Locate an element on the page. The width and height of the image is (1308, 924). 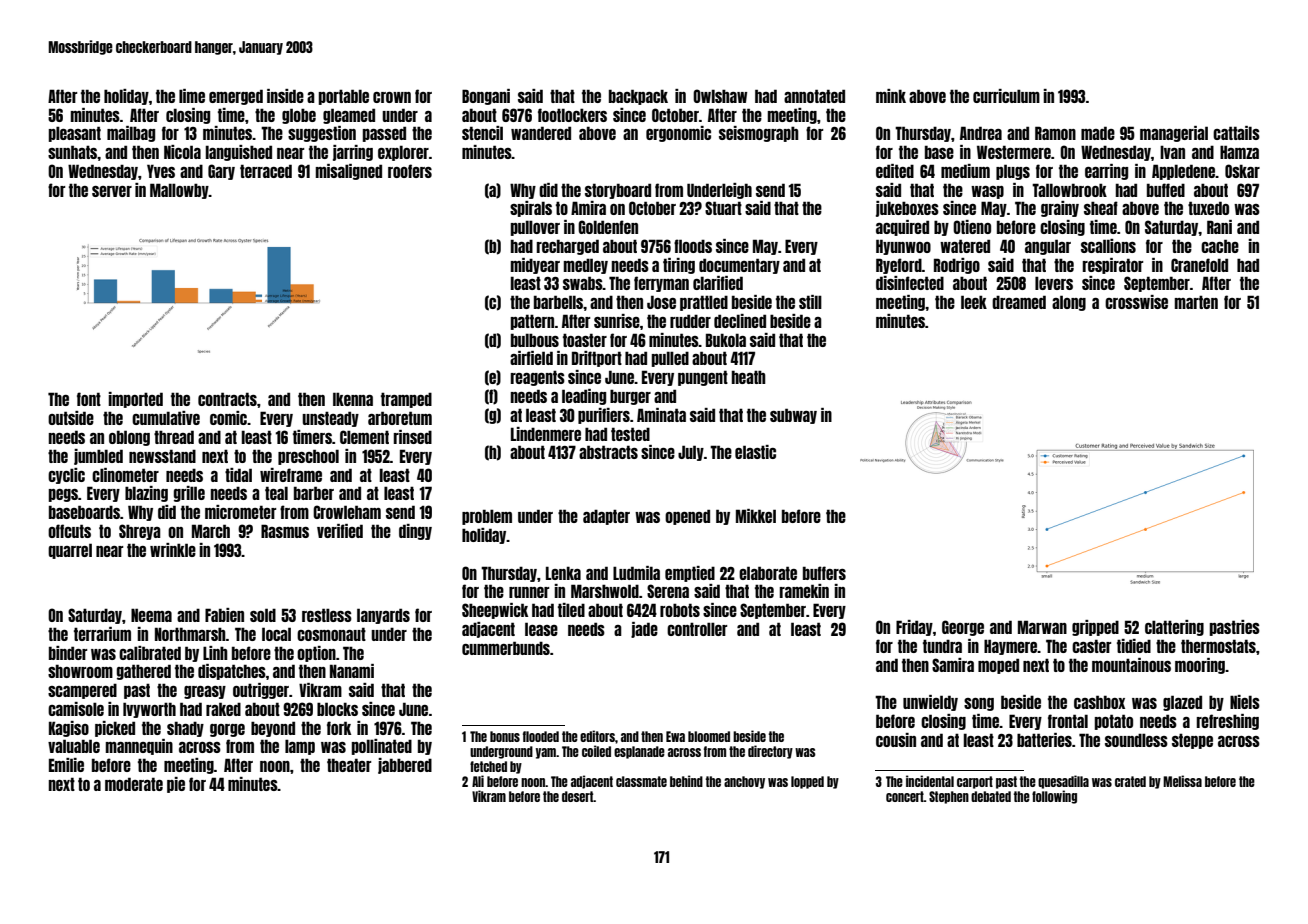
elastic is located at coordinates (755, 452).
